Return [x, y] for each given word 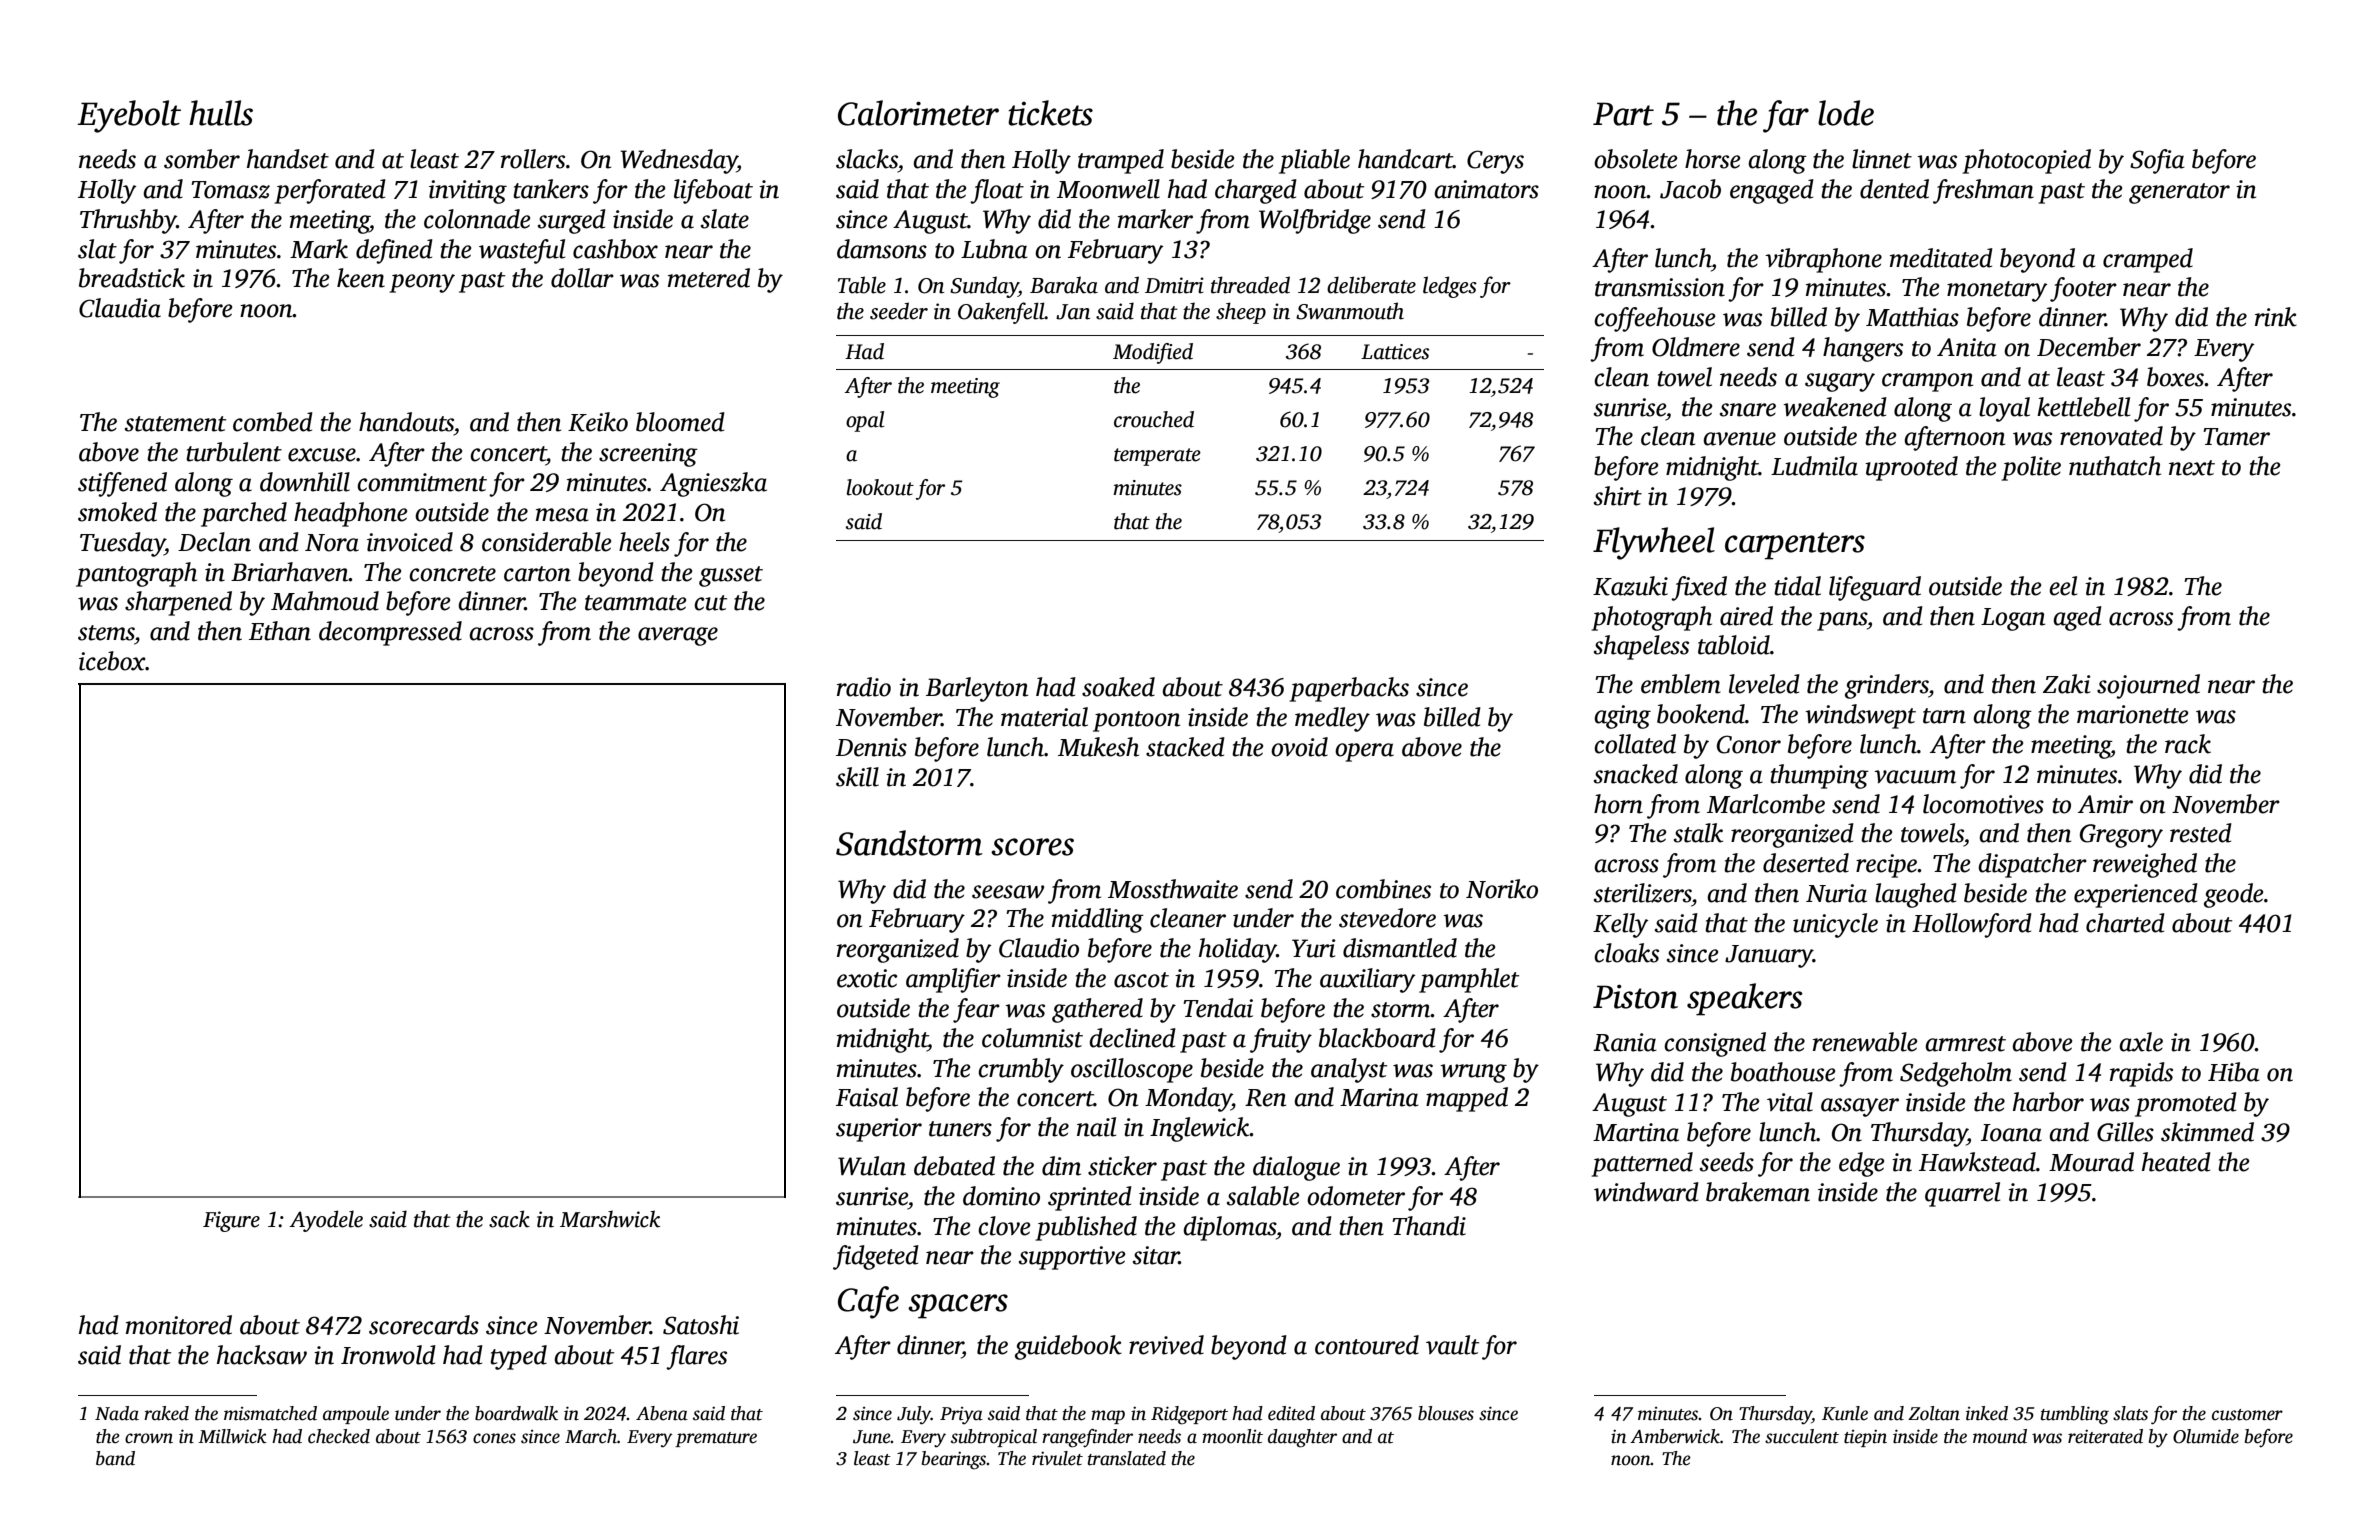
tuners [960, 1129]
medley [1332, 719]
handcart [1405, 159]
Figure [231, 1221]
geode [2233, 895]
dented [1894, 189]
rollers [533, 159]
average [678, 636]
